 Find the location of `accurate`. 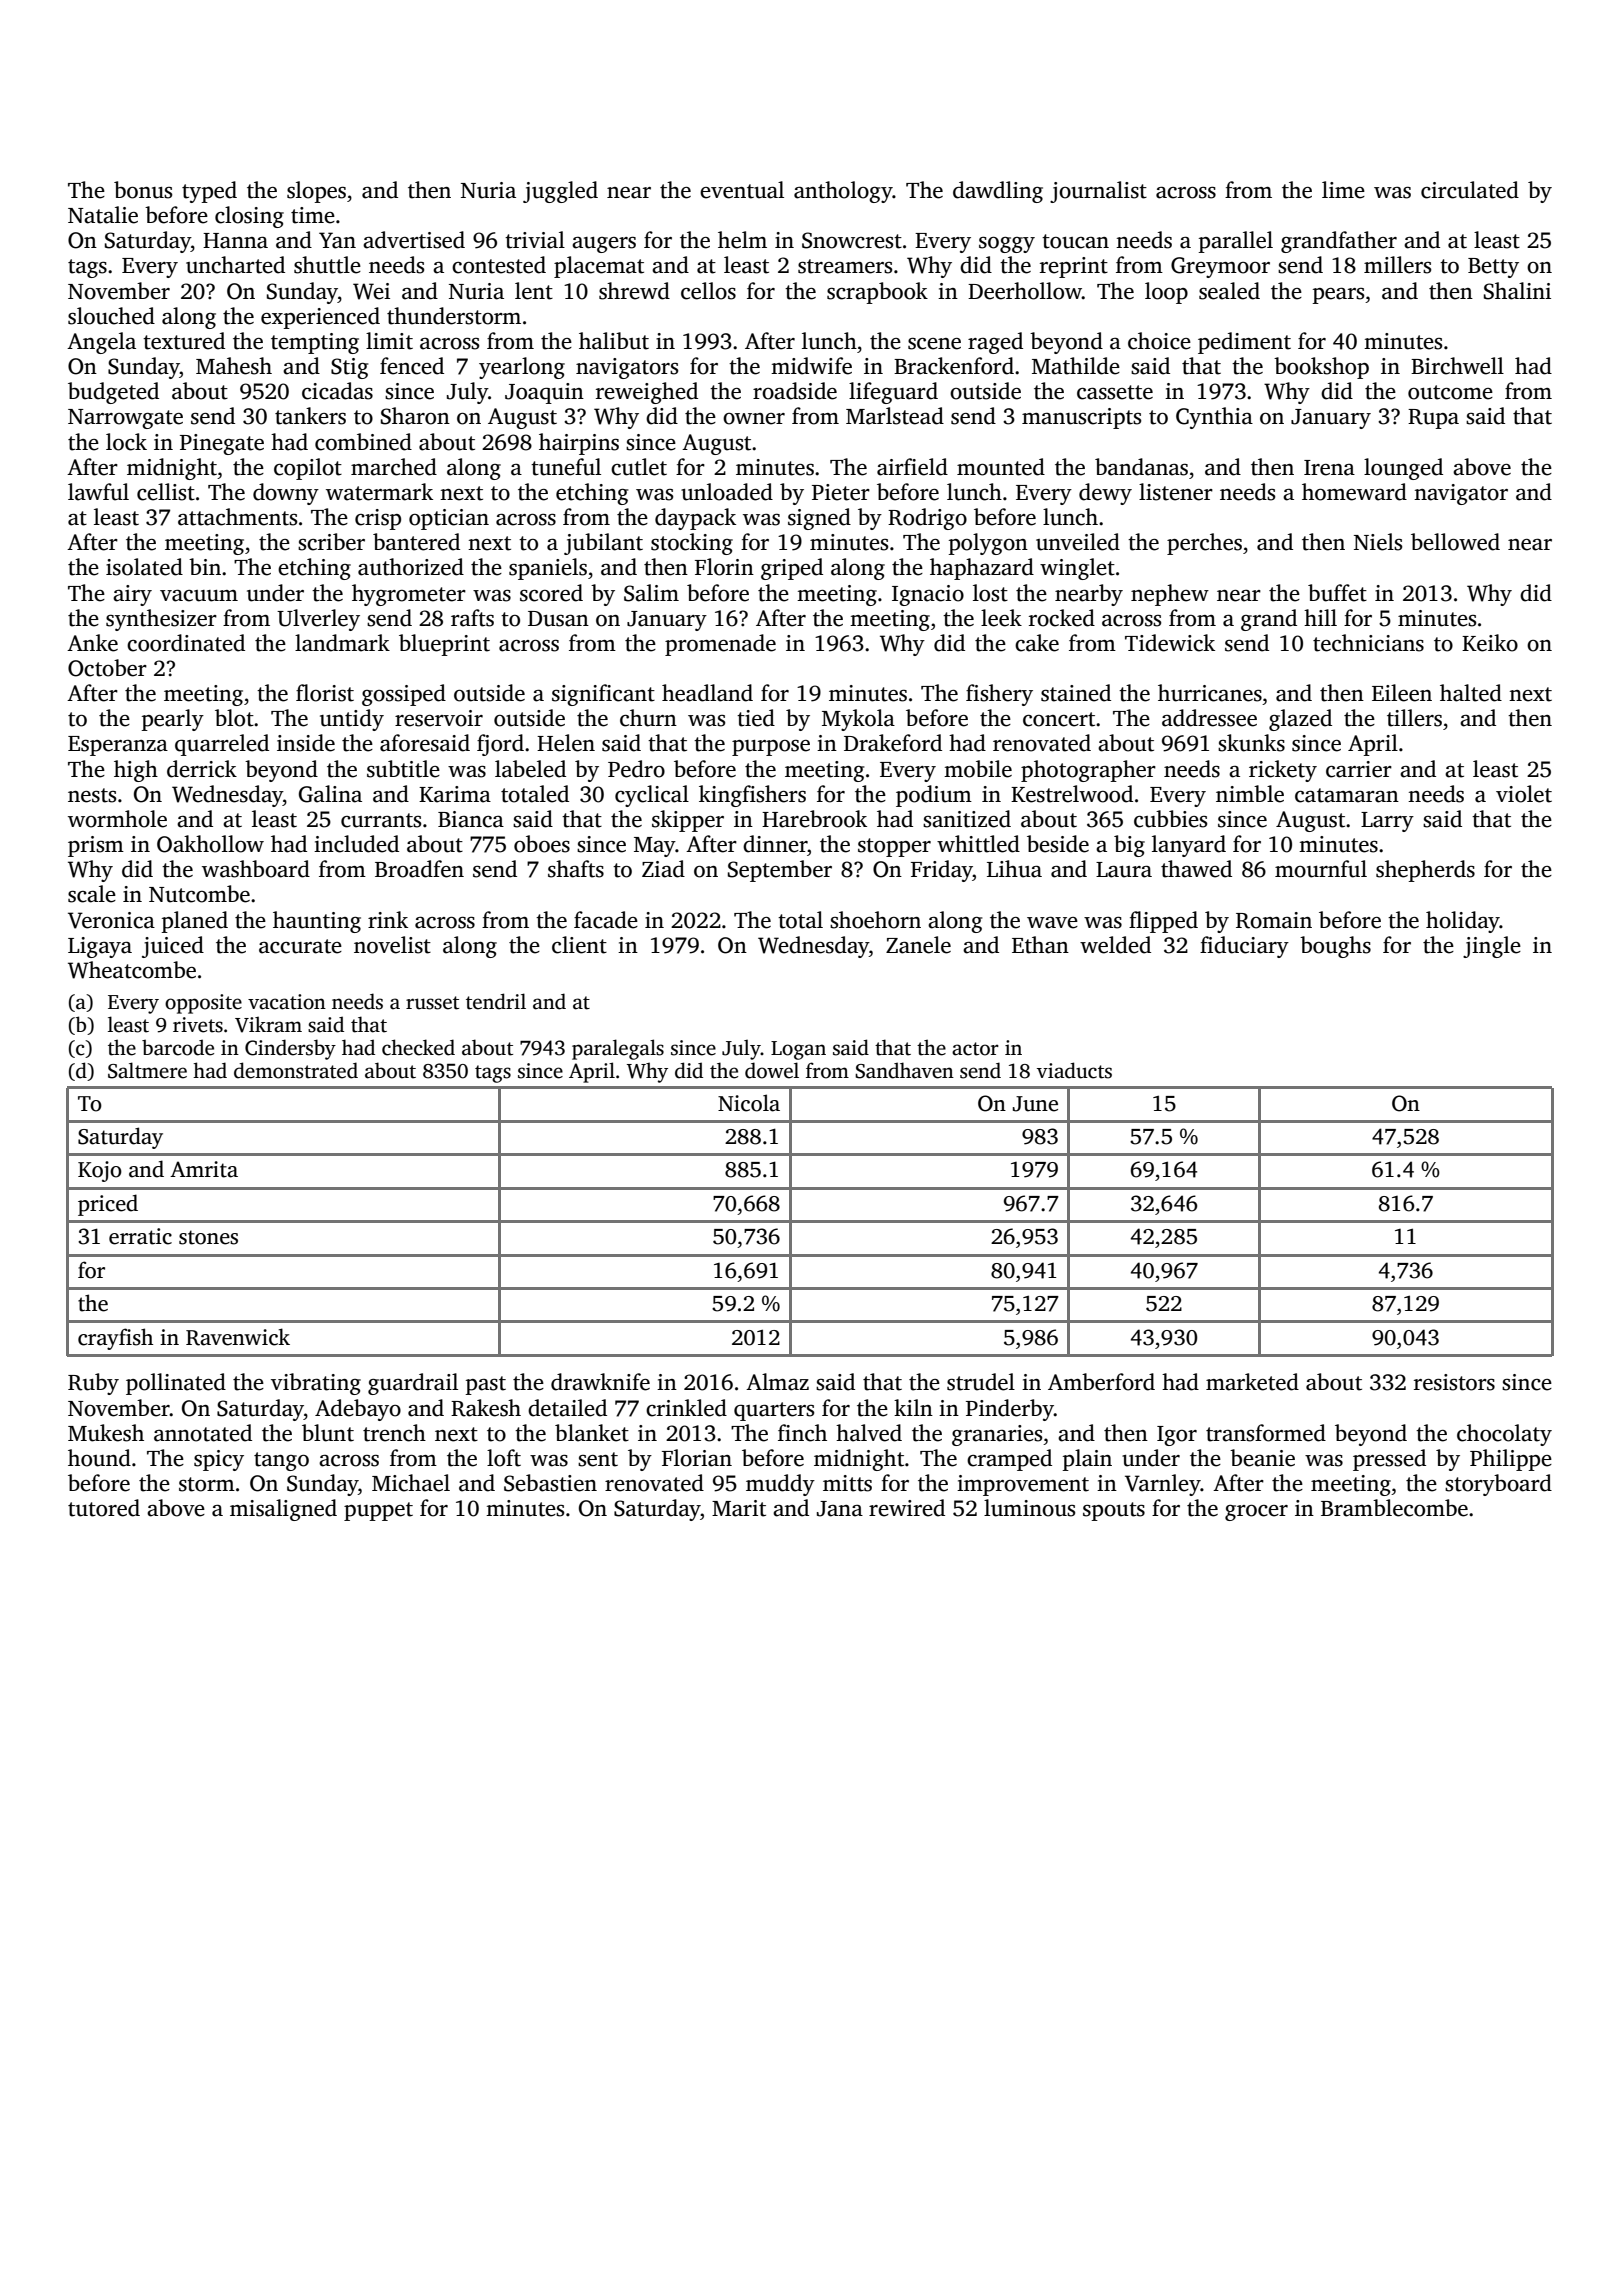

accurate is located at coordinates (300, 946).
